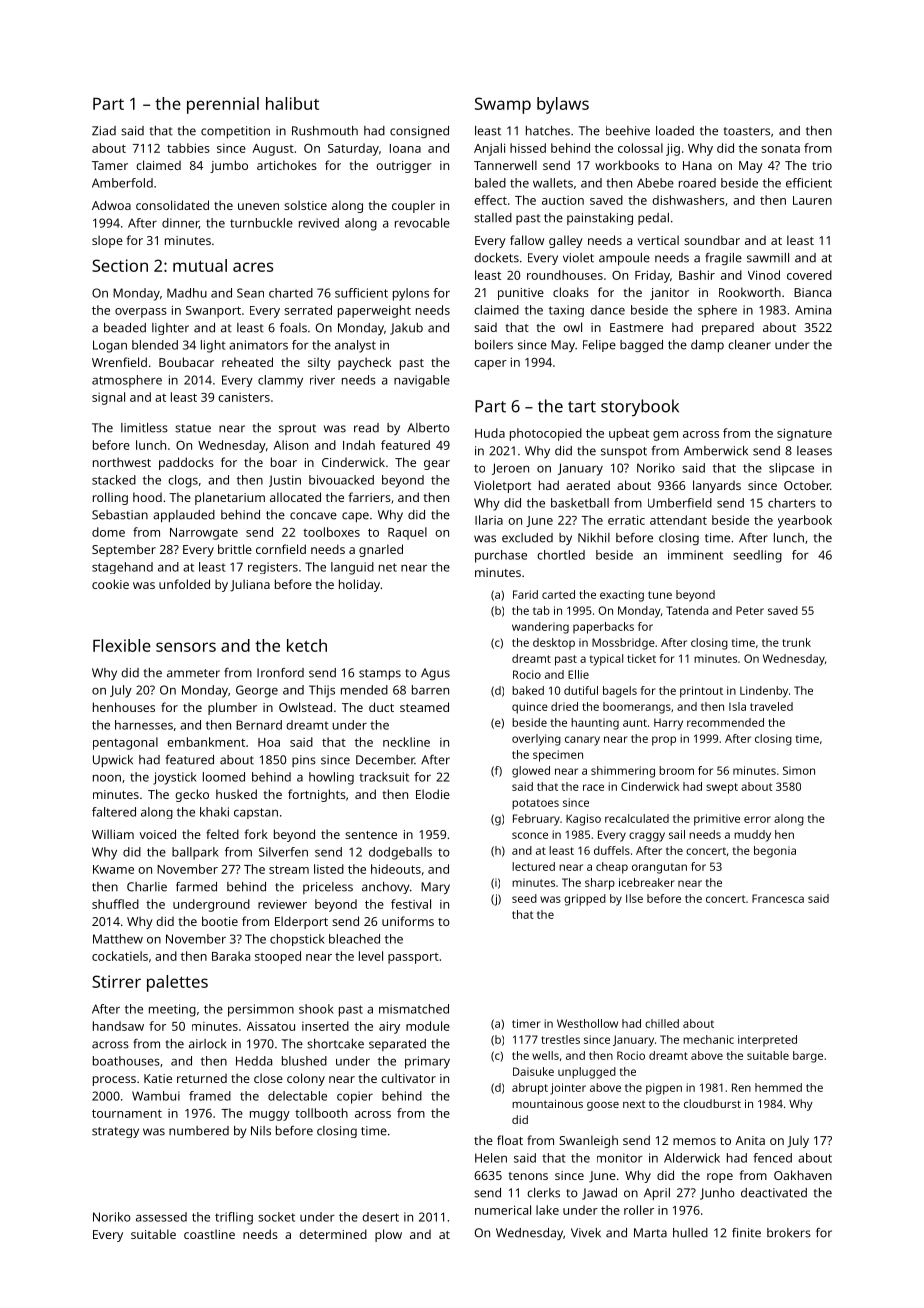  What do you see at coordinates (807, 485) in the screenshot?
I see `October` at bounding box center [807, 485].
